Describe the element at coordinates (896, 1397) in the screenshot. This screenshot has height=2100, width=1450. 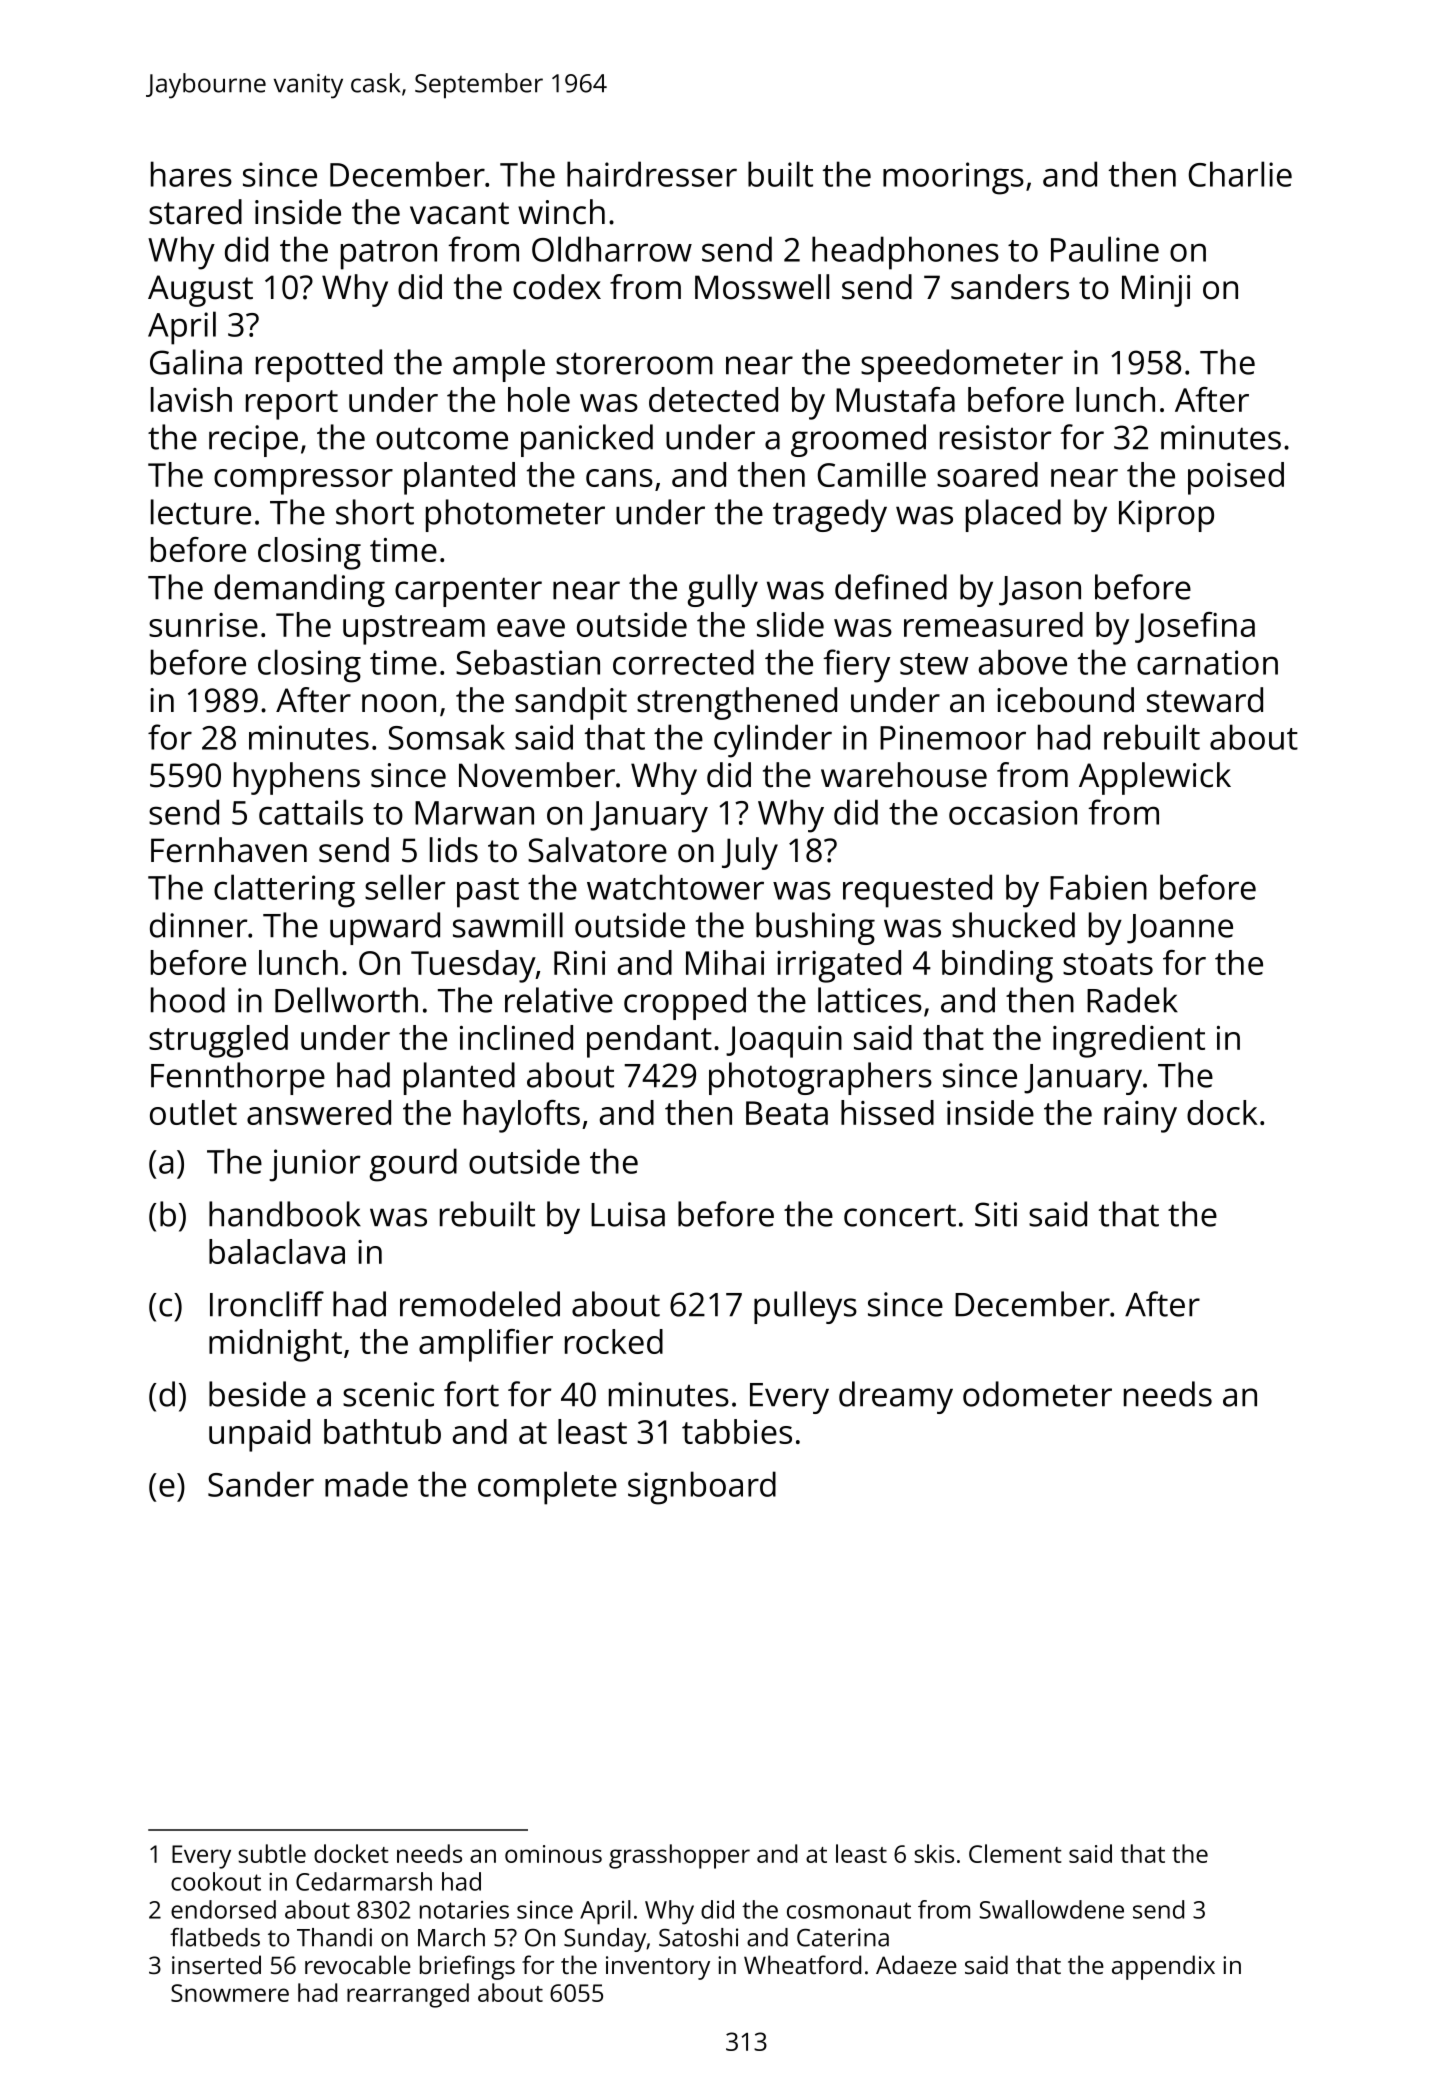
I see `dreamy` at that location.
